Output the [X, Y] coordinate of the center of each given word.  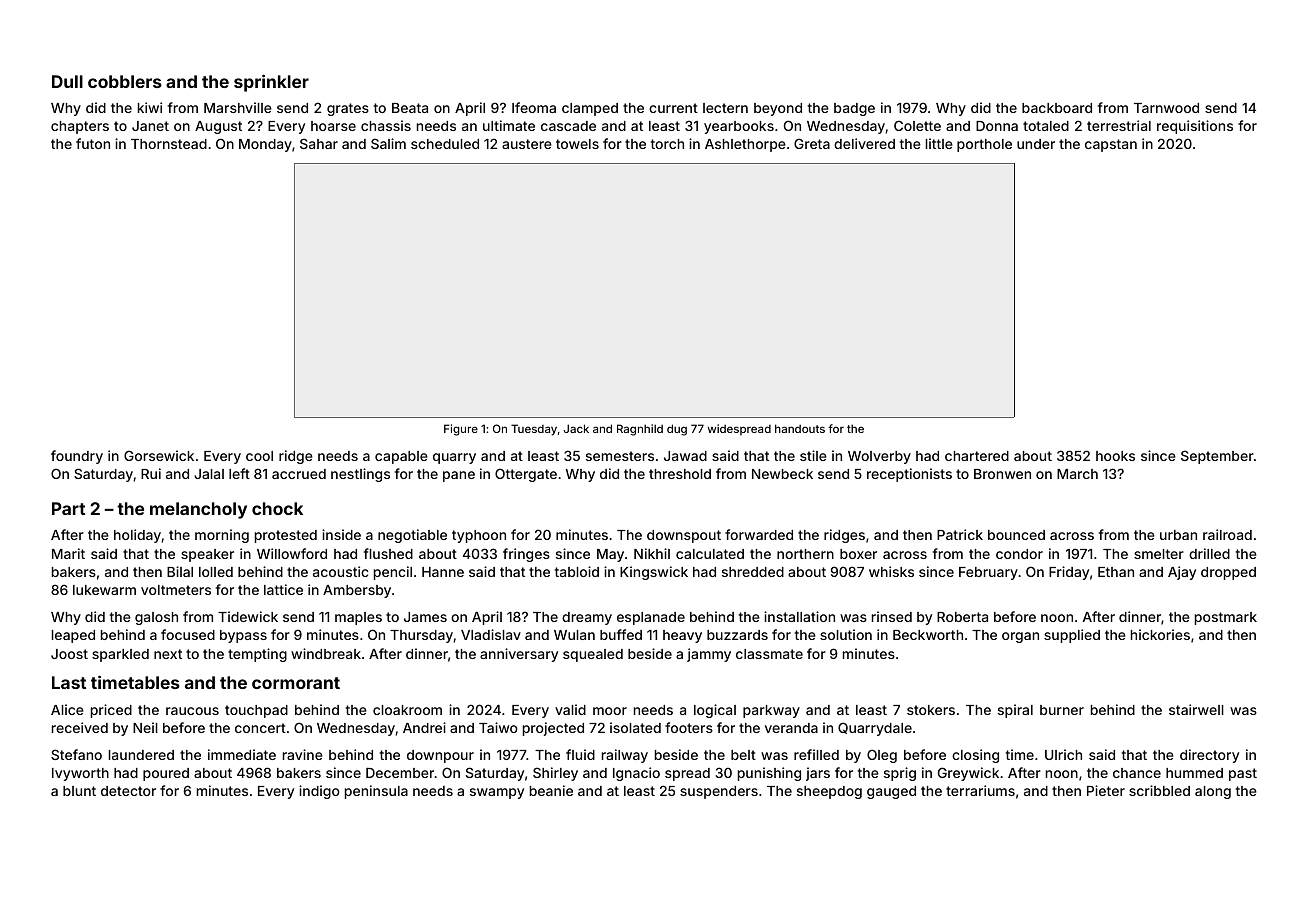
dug [677, 430]
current [673, 108]
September [1217, 457]
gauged [891, 792]
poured [166, 774]
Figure [461, 430]
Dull [67, 81]
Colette [917, 125]
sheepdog [829, 792]
